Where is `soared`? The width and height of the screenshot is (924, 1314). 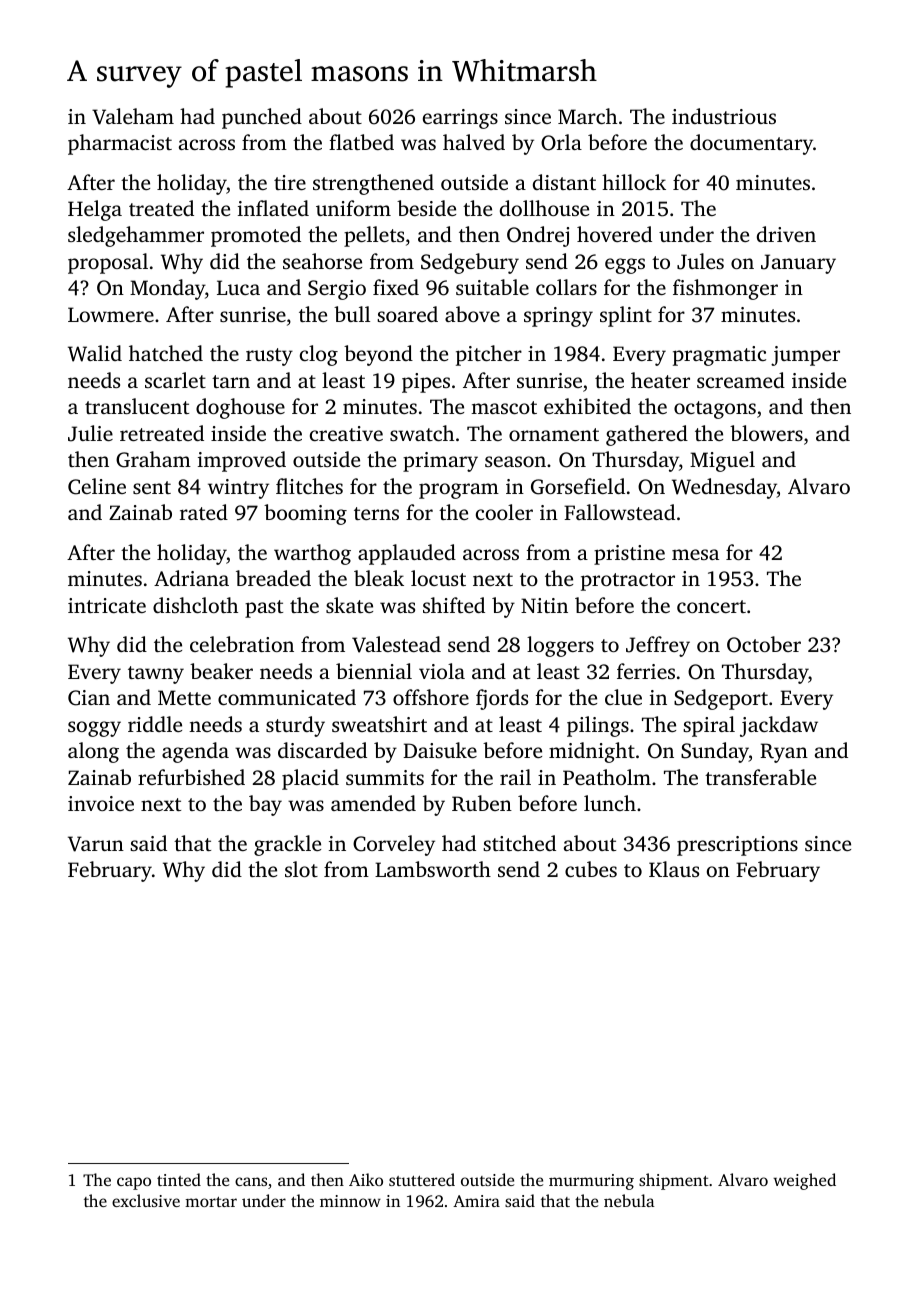 soared is located at coordinates (407, 314).
